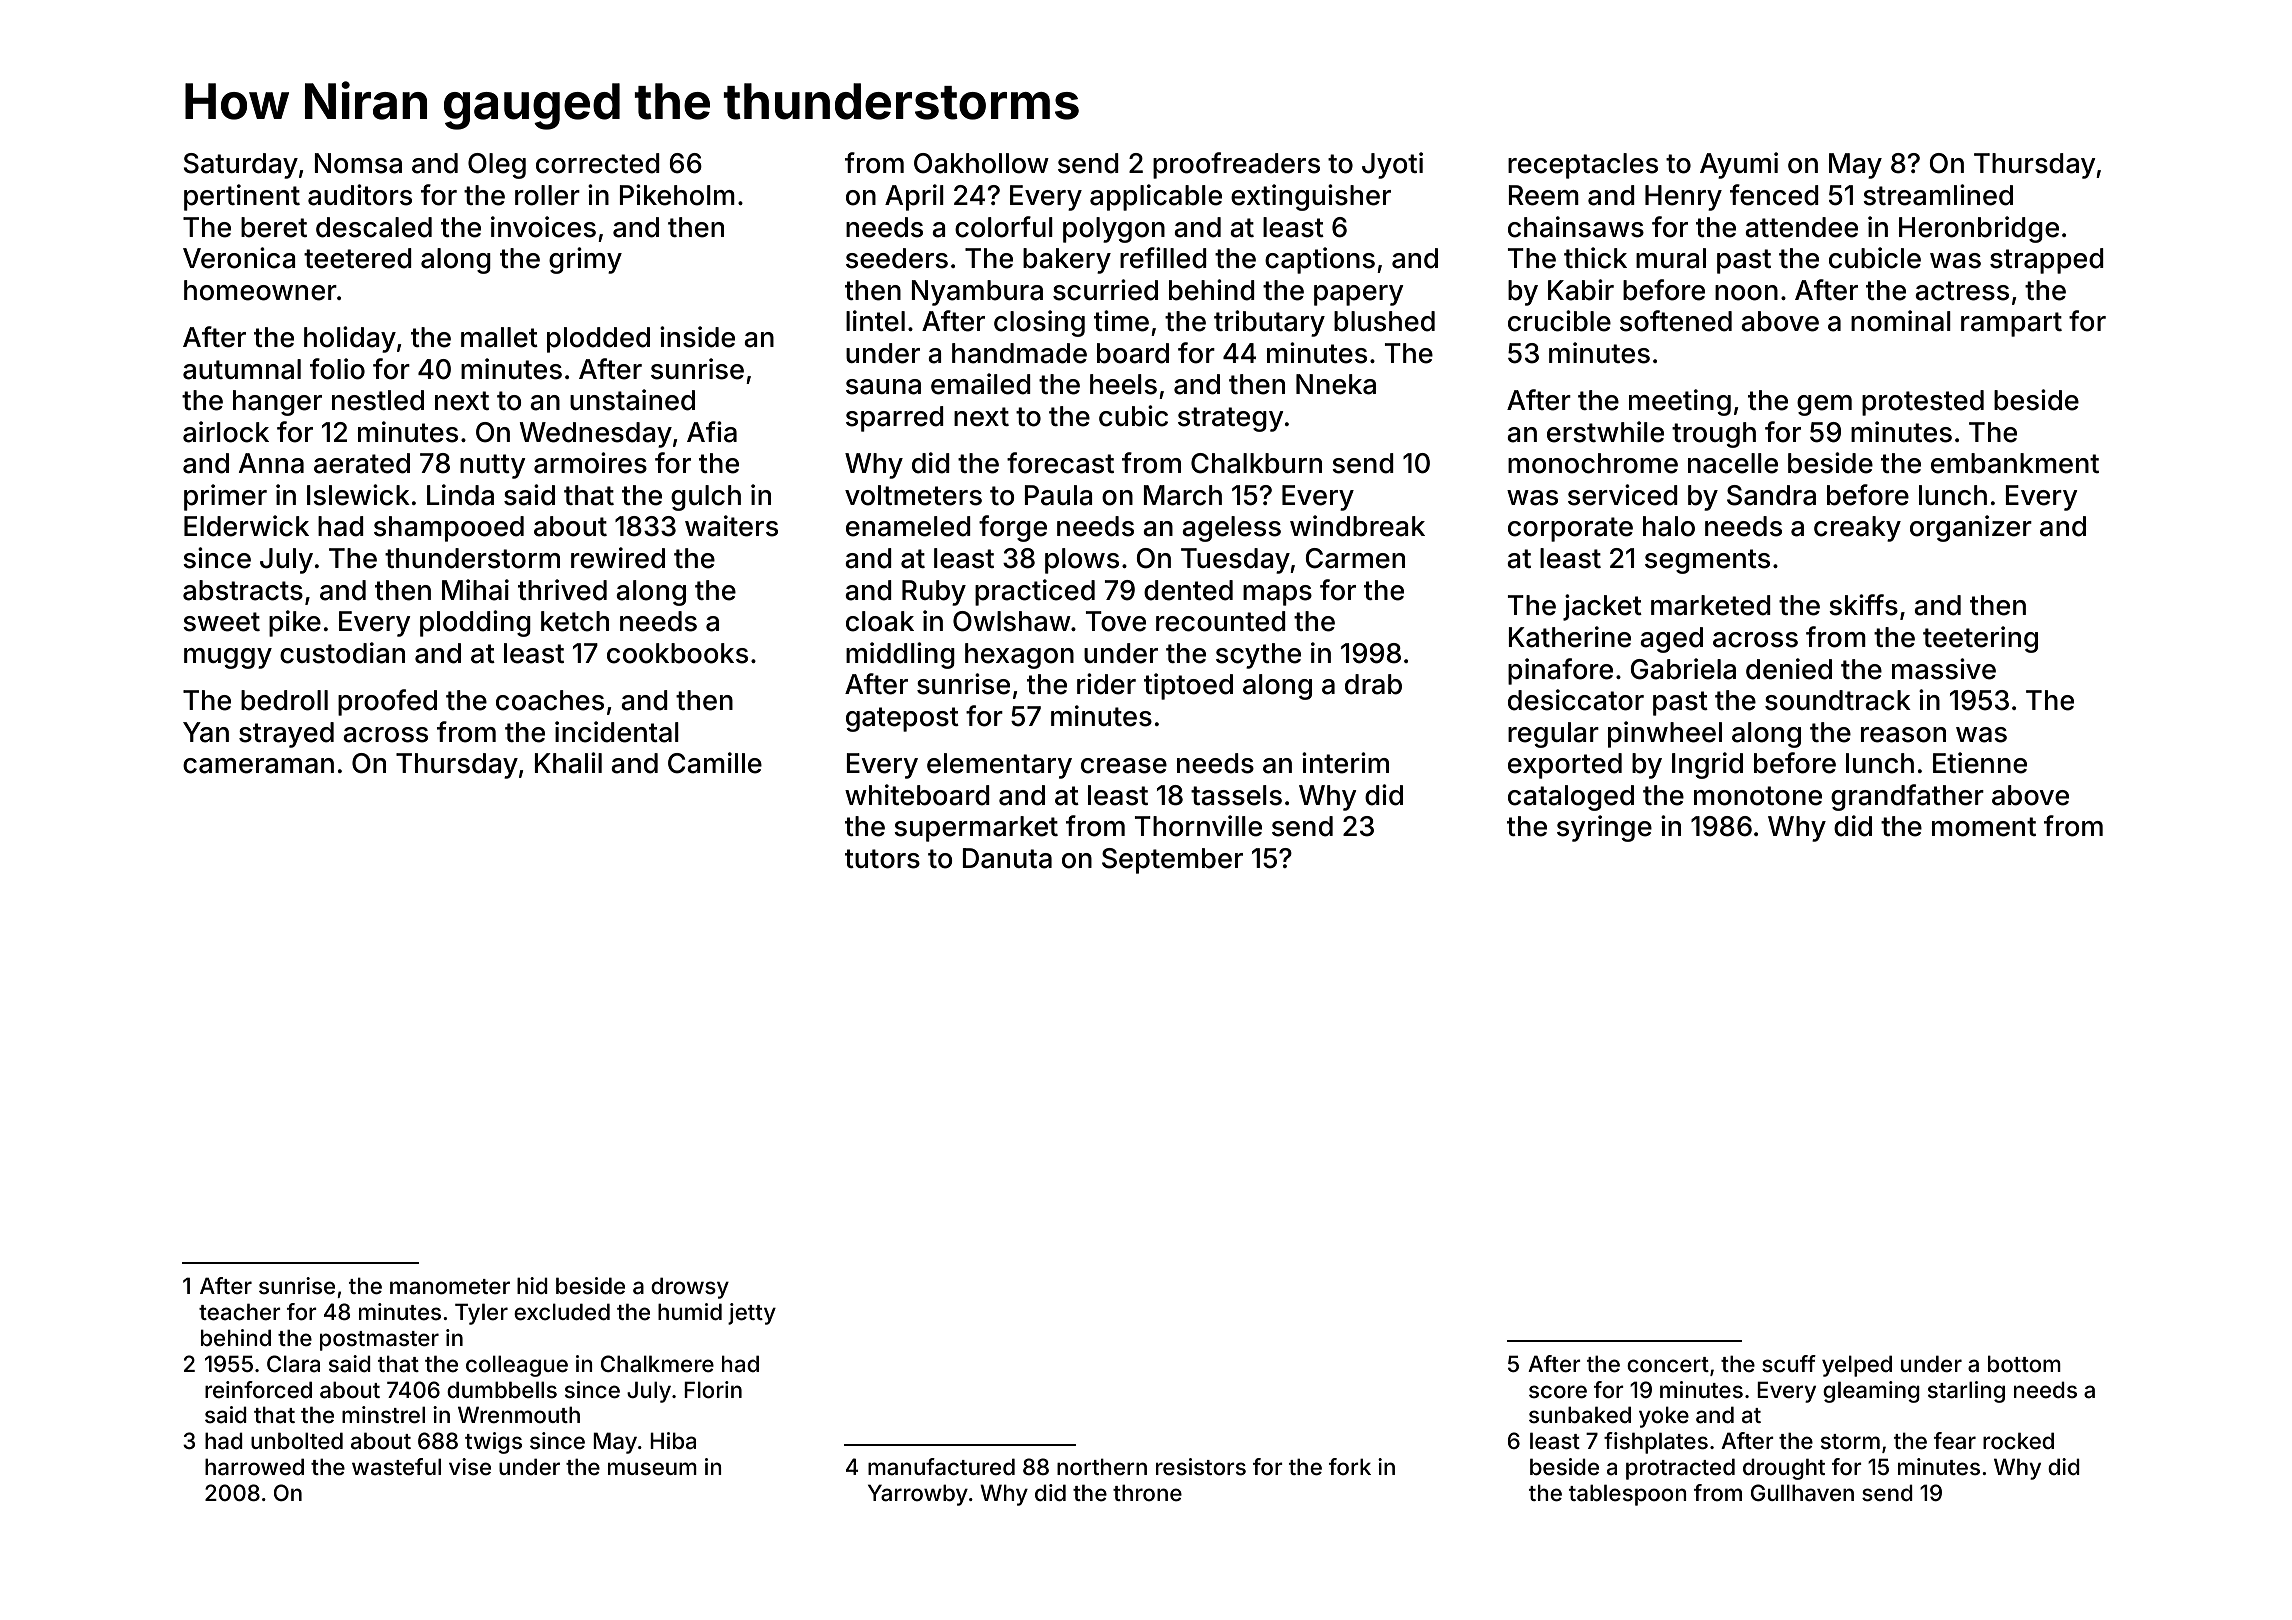  What do you see at coordinates (882, 859) in the page?
I see `tutors` at bounding box center [882, 859].
